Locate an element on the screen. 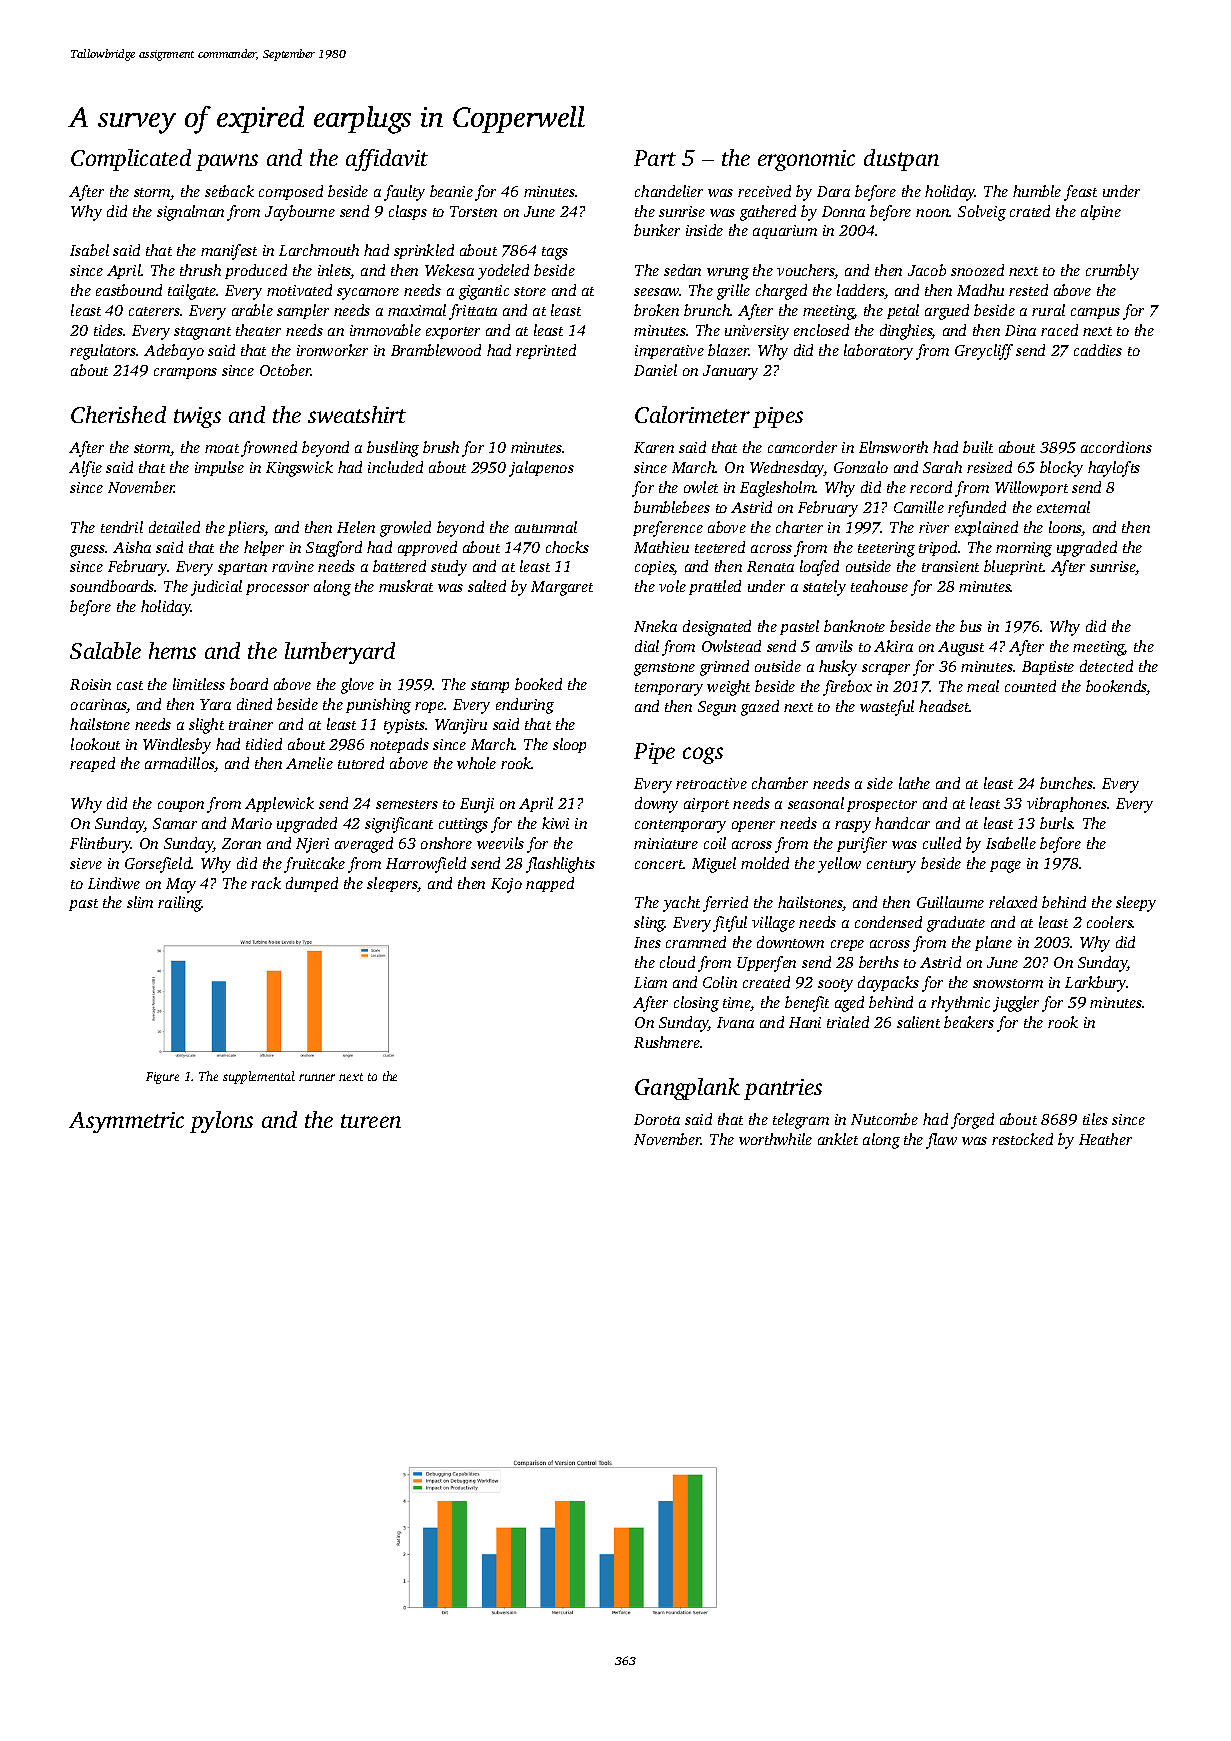 The height and width of the screenshot is (1741, 1231). crumbly is located at coordinates (1112, 272).
